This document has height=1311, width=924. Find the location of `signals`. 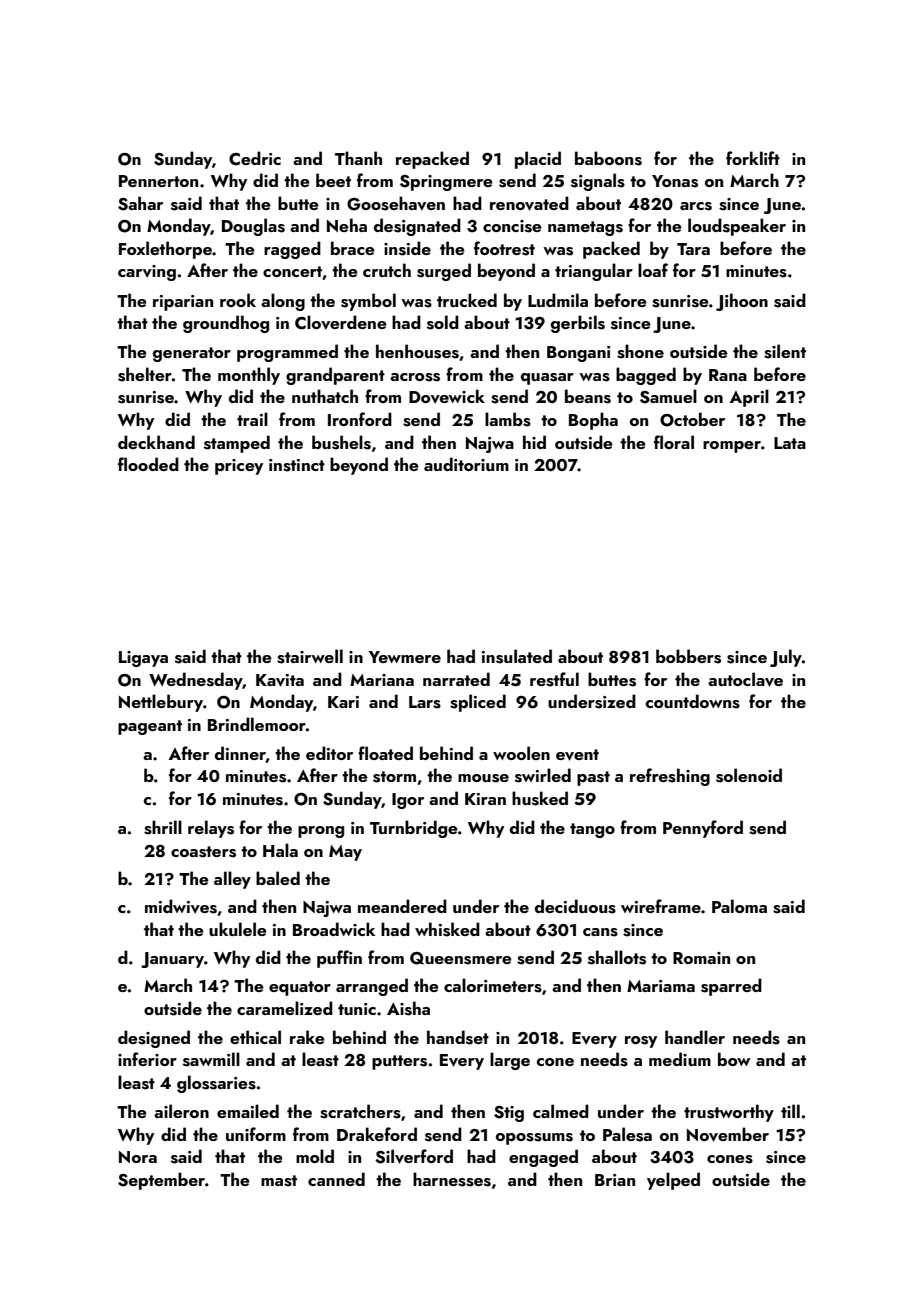

signals is located at coordinates (598, 182).
